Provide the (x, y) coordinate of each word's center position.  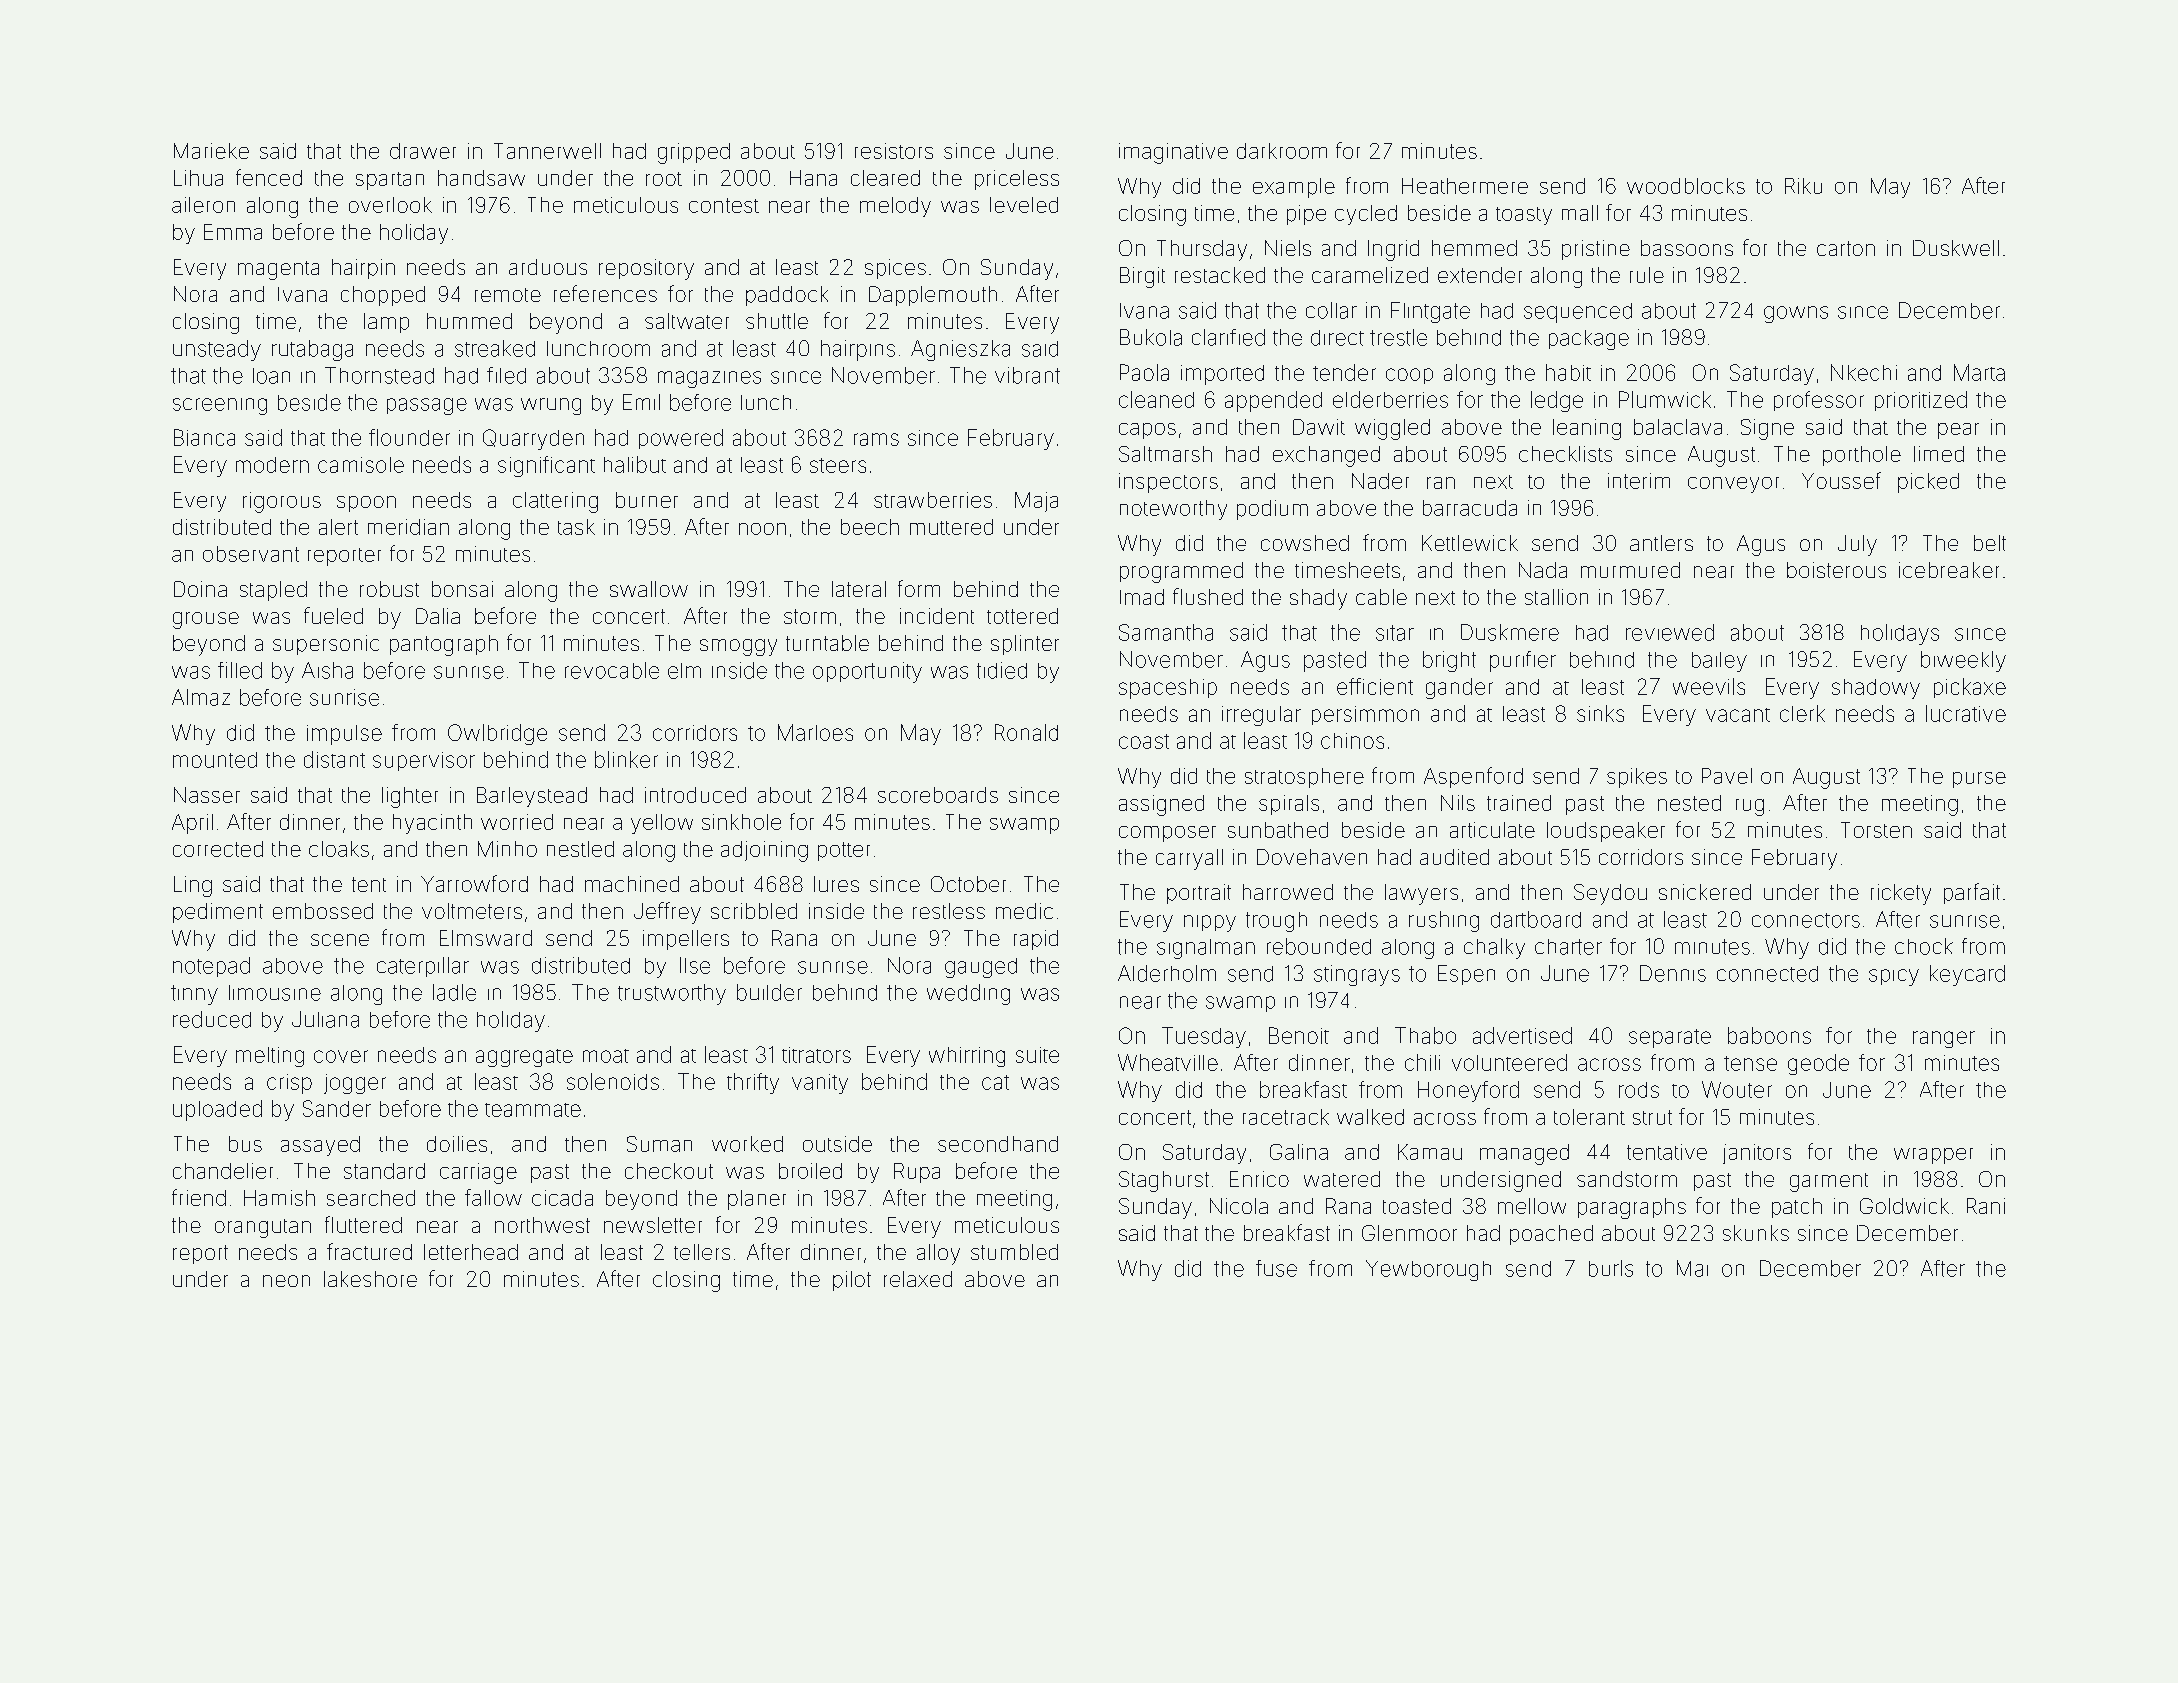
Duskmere (1510, 632)
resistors (894, 151)
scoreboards (938, 795)
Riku (1803, 186)
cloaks (339, 849)
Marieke (211, 151)
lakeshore (370, 1279)
